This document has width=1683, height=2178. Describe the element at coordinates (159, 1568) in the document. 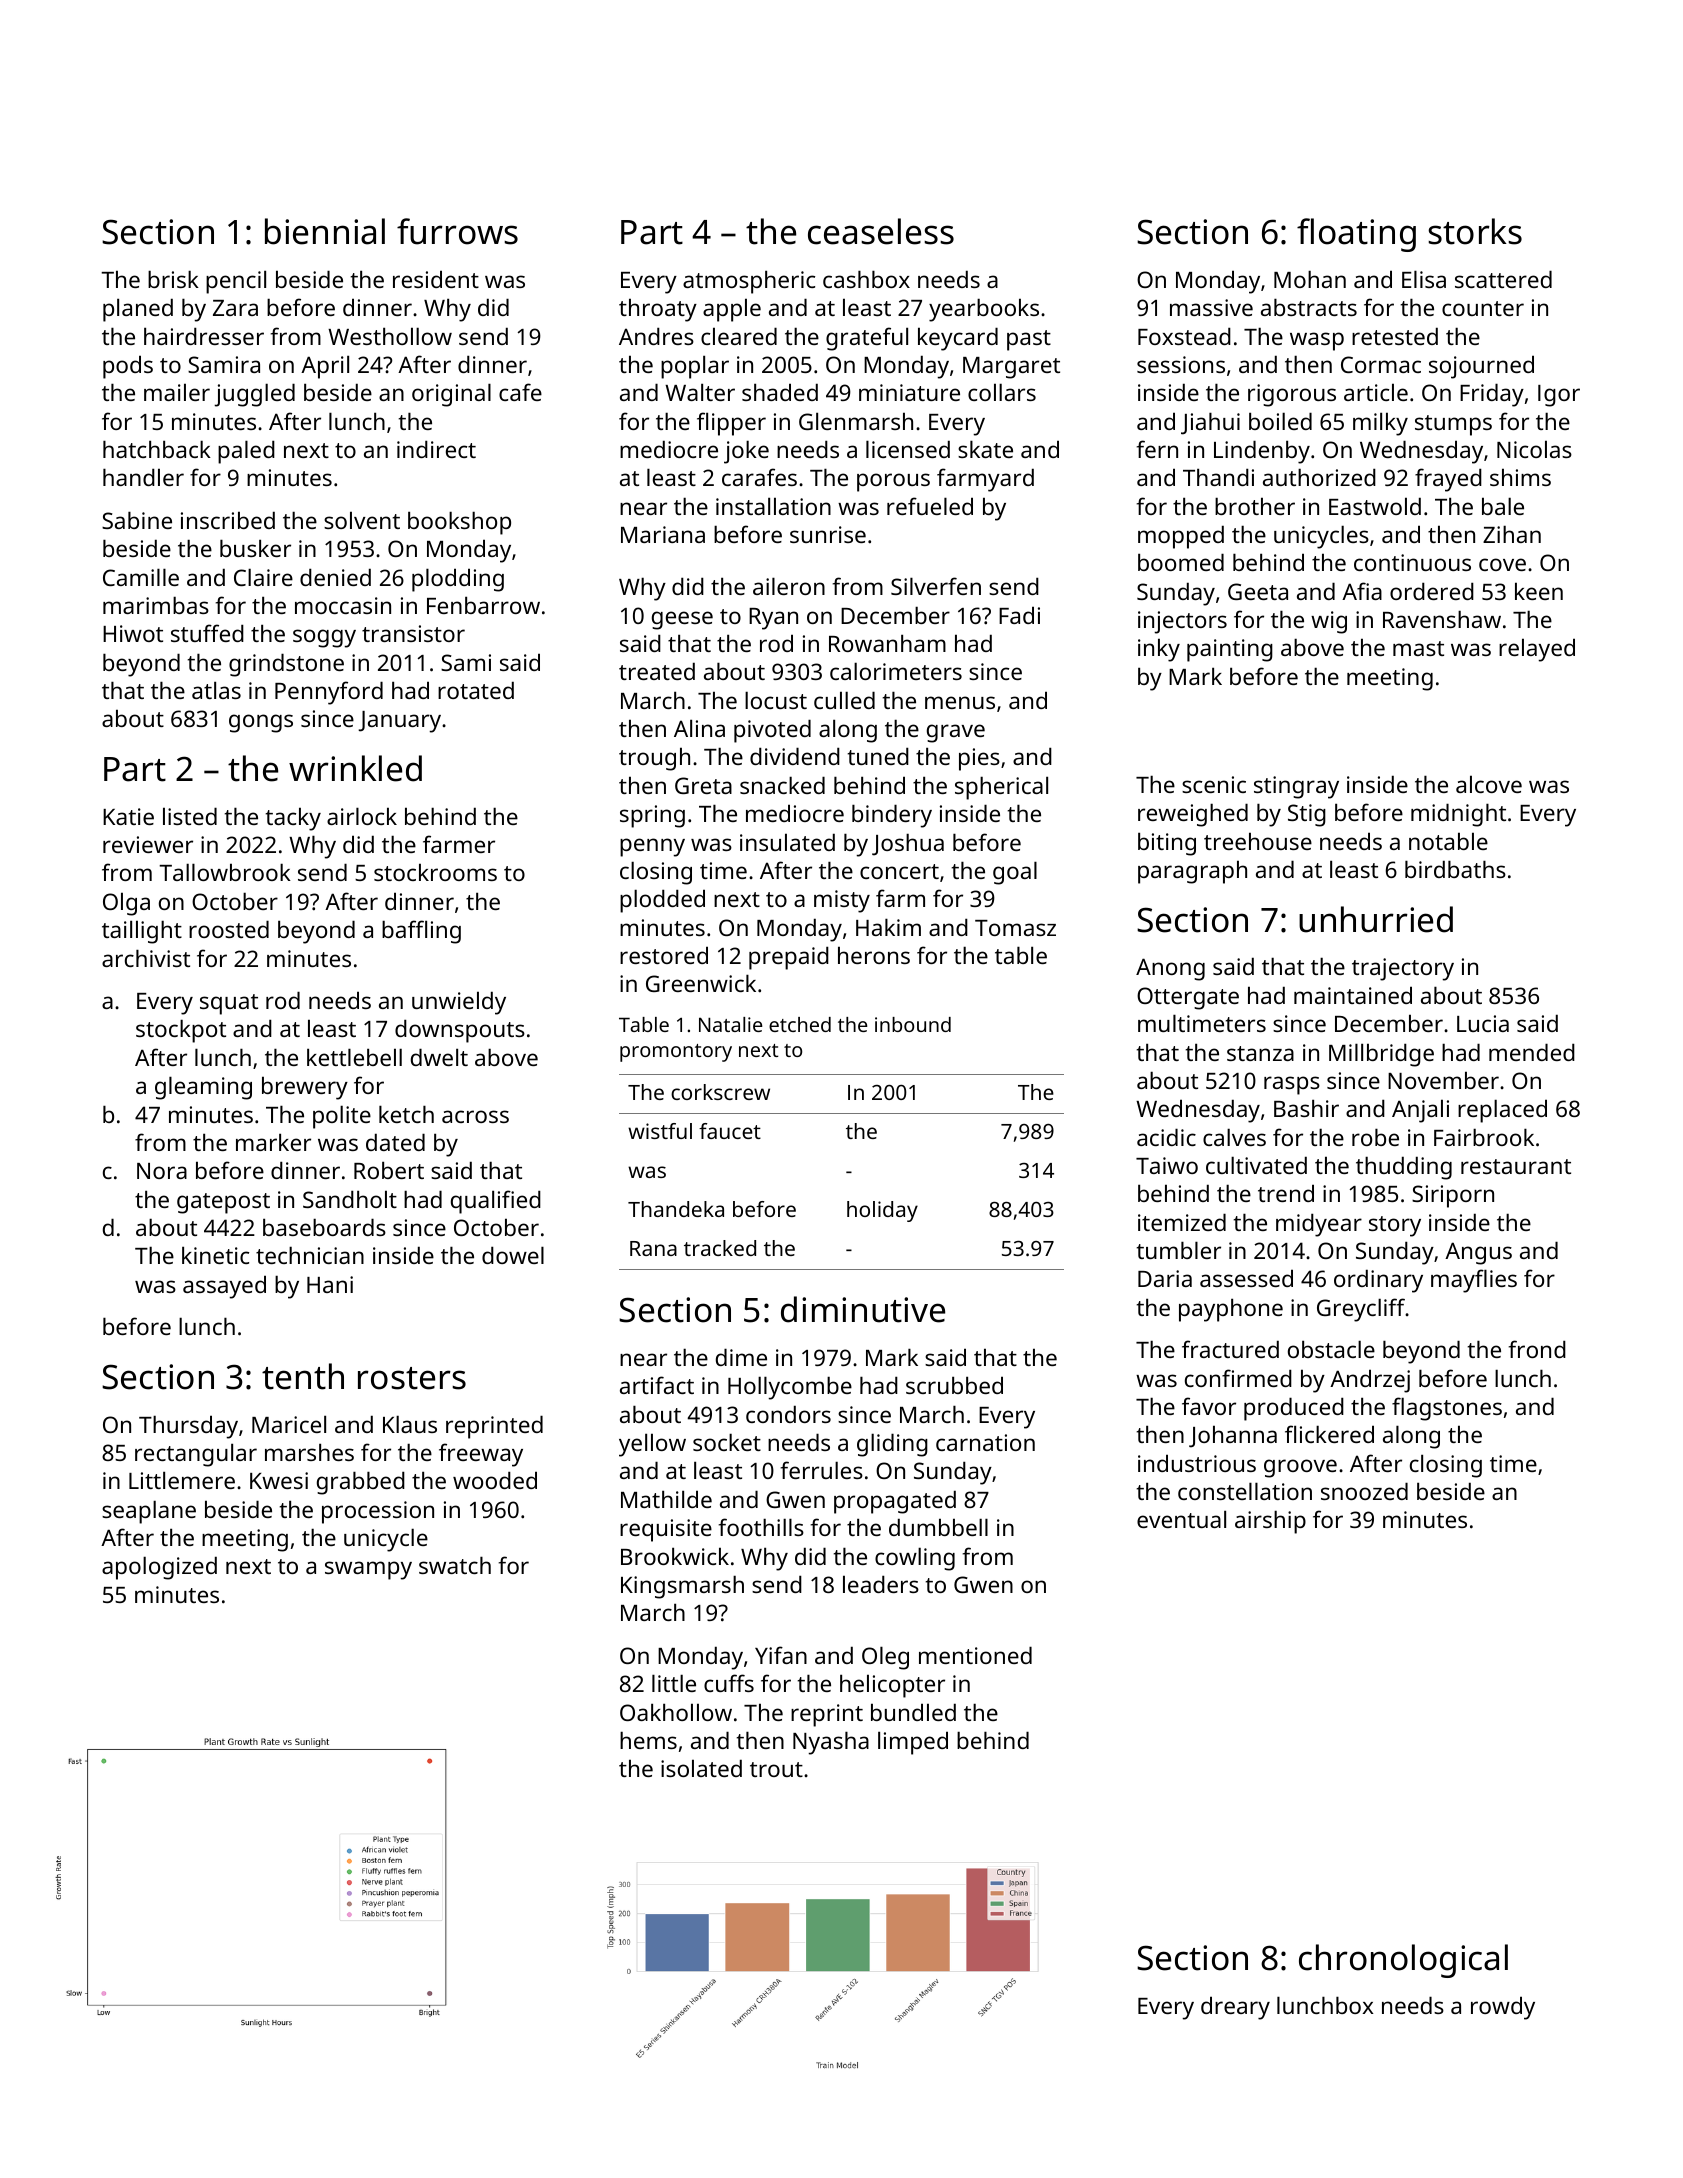

I see `apologized` at that location.
